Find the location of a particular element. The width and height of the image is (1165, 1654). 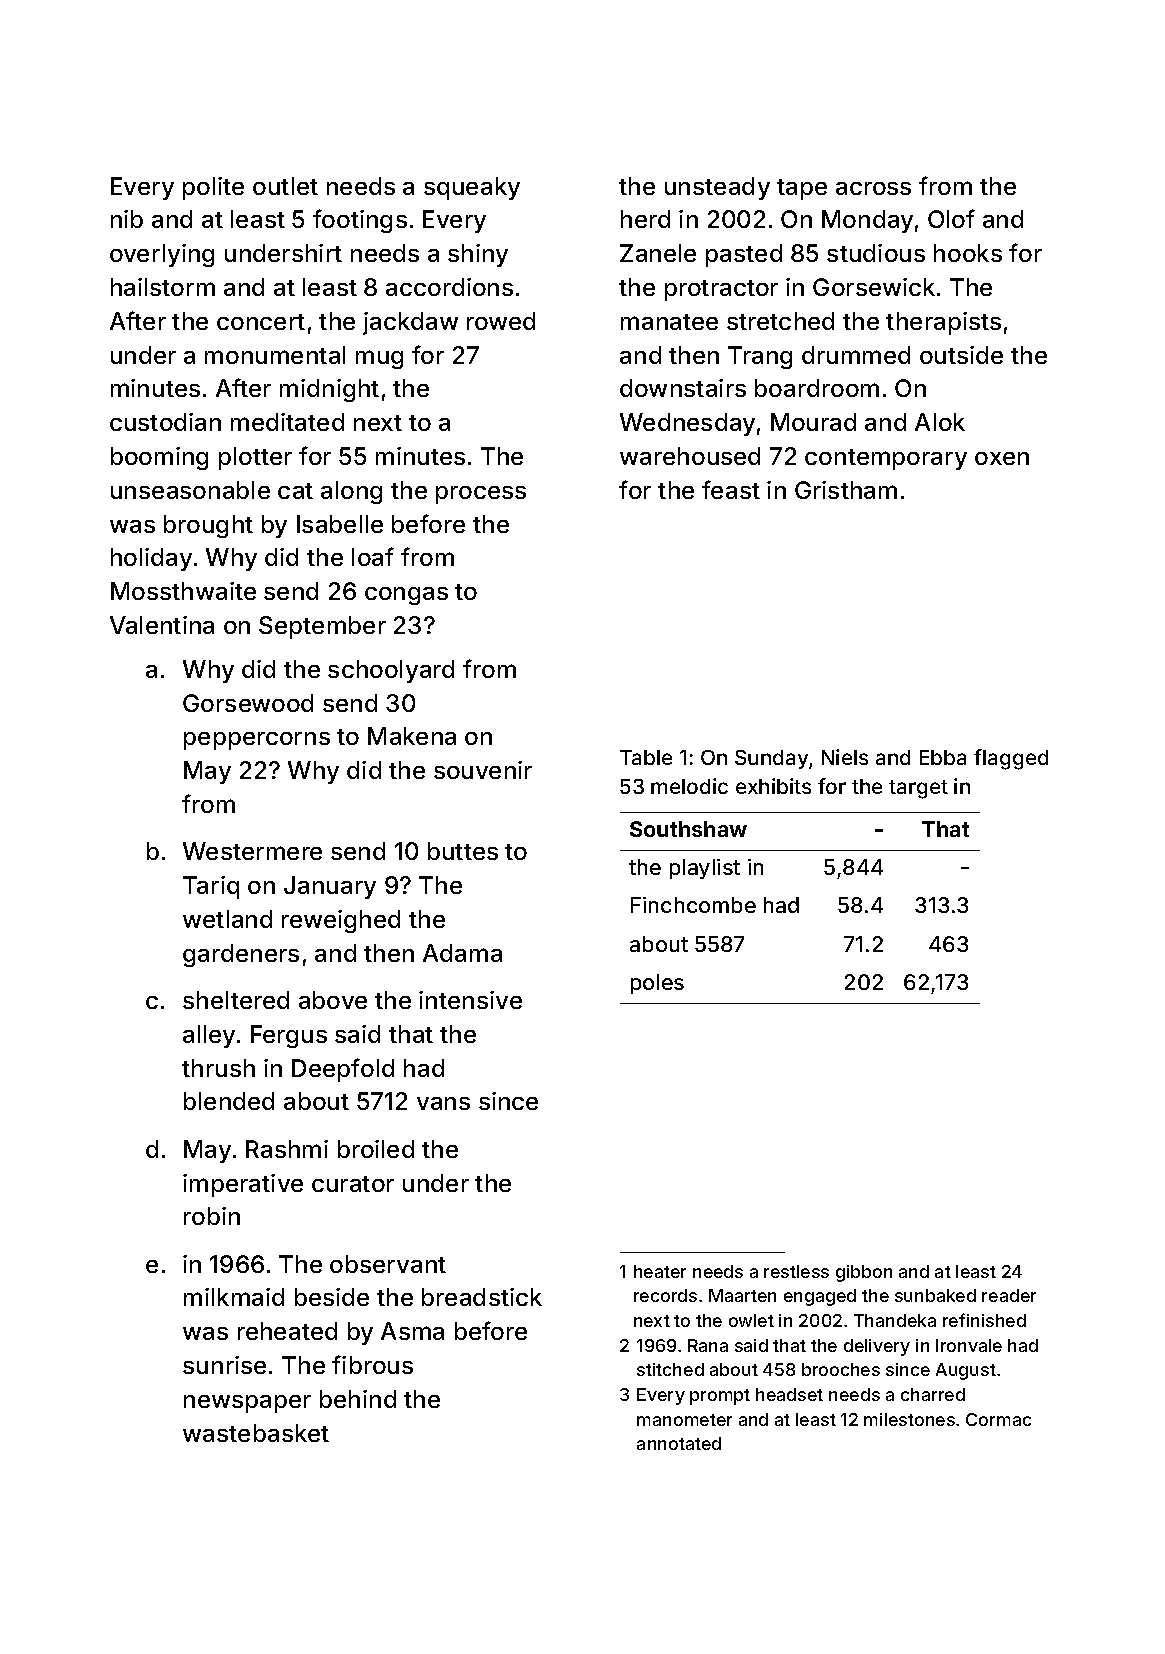

poles is located at coordinates (657, 984).
